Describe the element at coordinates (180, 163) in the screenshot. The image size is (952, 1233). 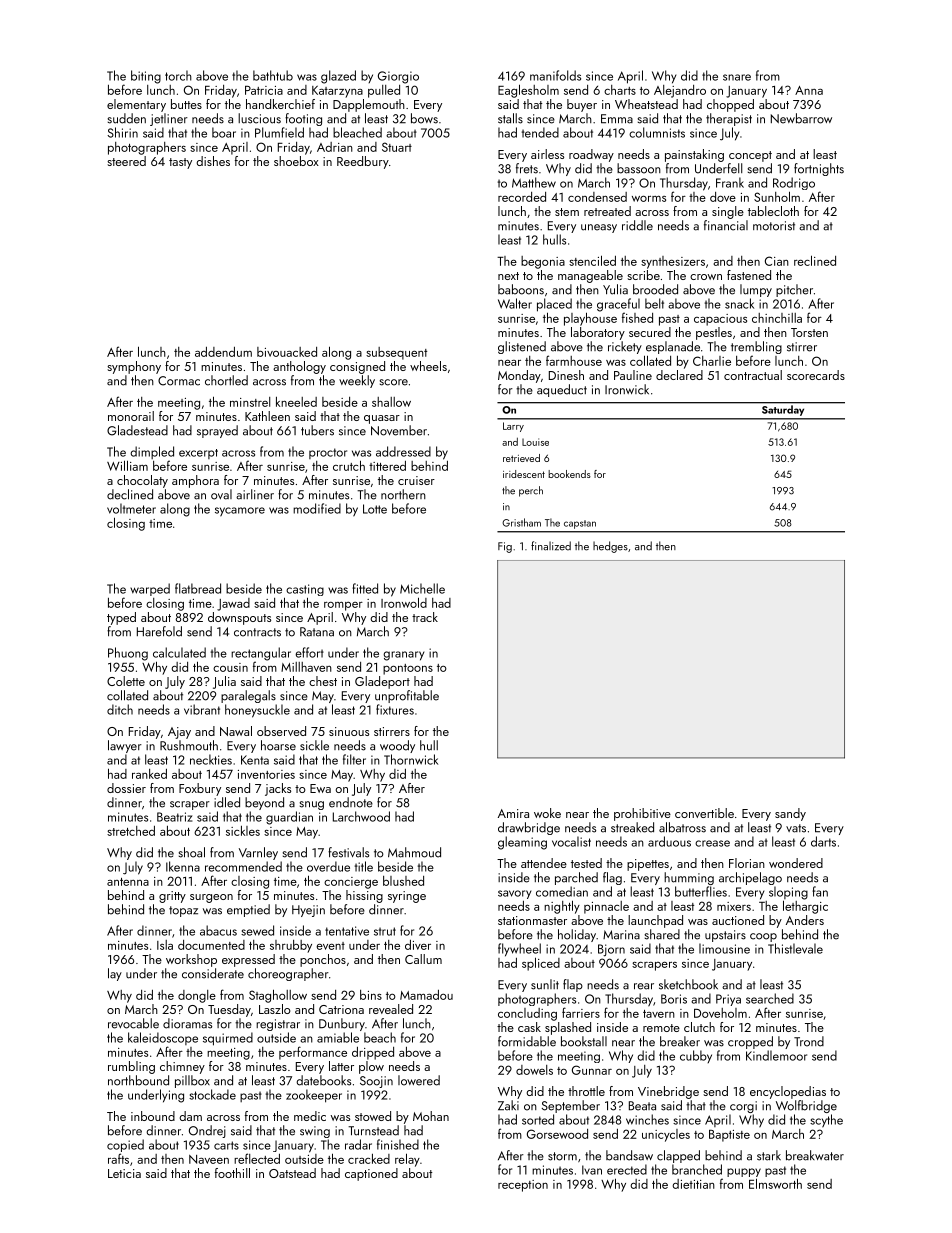
I see `tasty` at that location.
